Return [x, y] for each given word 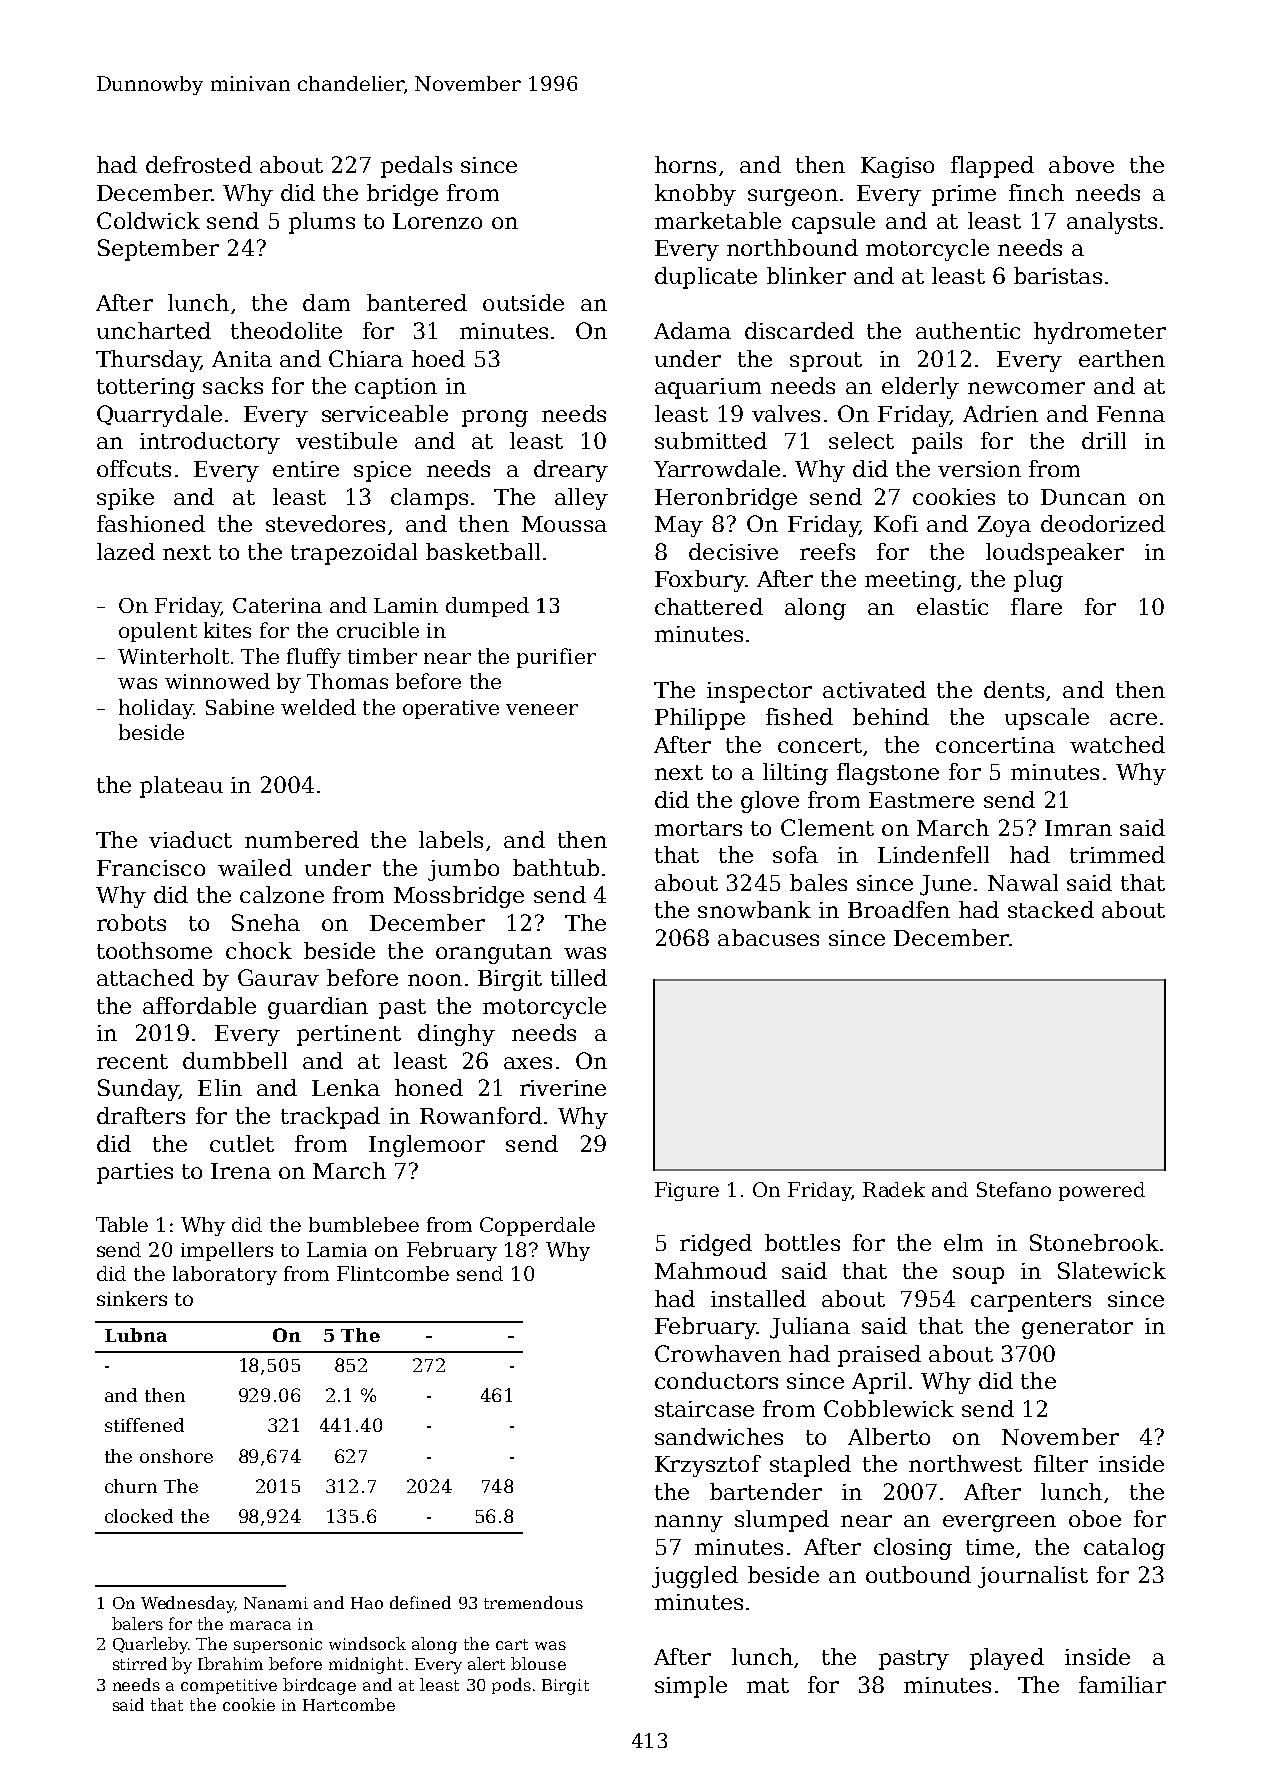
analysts [1112, 223]
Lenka [346, 1087]
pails [937, 443]
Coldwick [148, 220]
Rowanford [481, 1115]
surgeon [793, 197]
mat [768, 1685]
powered [1102, 1191]
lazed [126, 551]
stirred [140, 1663]
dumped [487, 607]
